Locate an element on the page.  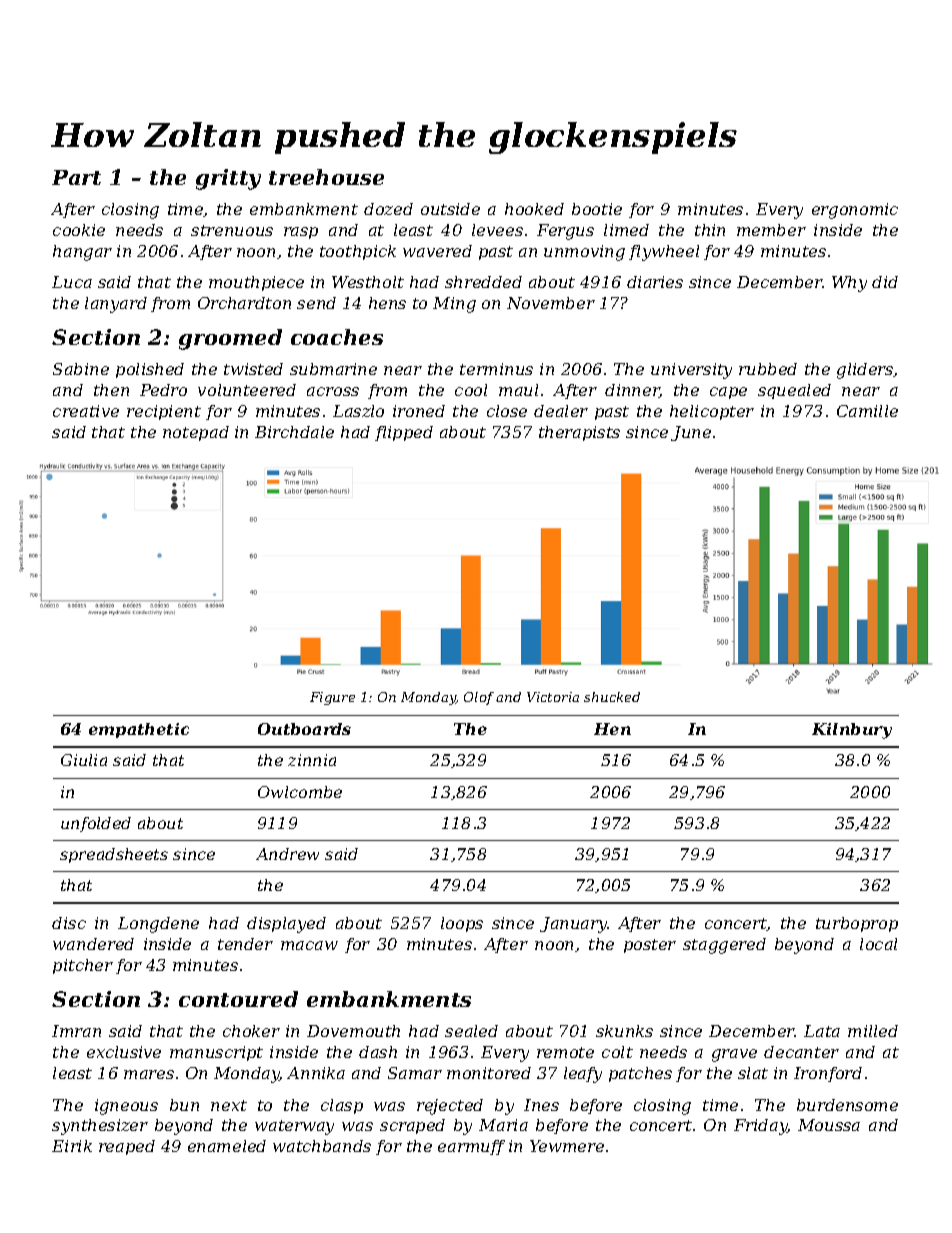
outside is located at coordinates (450, 209).
